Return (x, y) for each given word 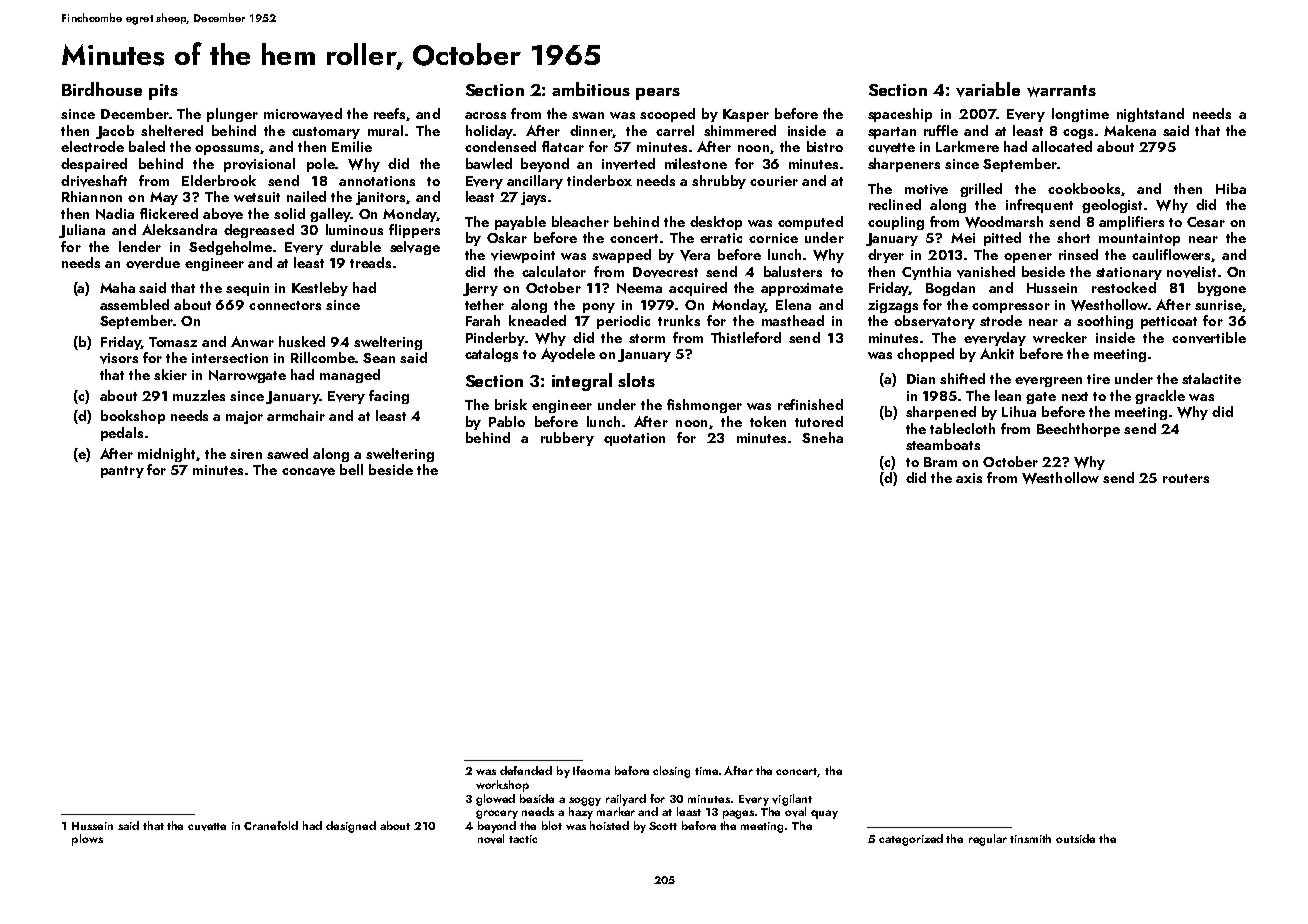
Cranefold (271, 825)
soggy (585, 801)
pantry (122, 472)
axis (969, 478)
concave (308, 472)
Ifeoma (591, 770)
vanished (986, 272)
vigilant (792, 800)
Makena (1130, 130)
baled (147, 146)
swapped (621, 256)
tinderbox (599, 180)
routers (1186, 478)
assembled (134, 304)
